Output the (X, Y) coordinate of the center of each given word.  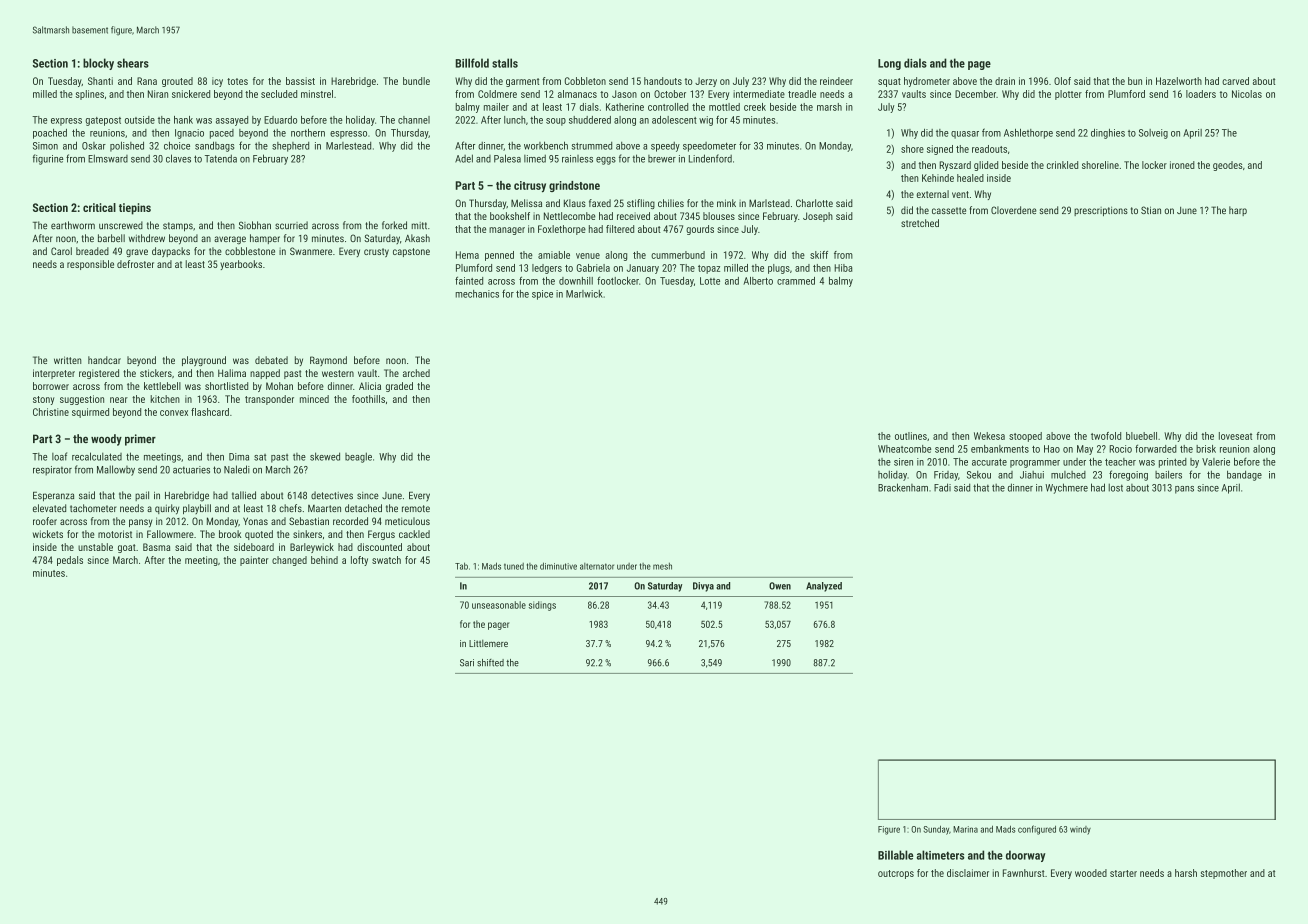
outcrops (896, 874)
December (975, 94)
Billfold (472, 63)
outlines (911, 436)
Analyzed (824, 587)
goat (127, 548)
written (68, 360)
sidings (542, 606)
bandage (1244, 475)
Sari (467, 663)
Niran (158, 94)
